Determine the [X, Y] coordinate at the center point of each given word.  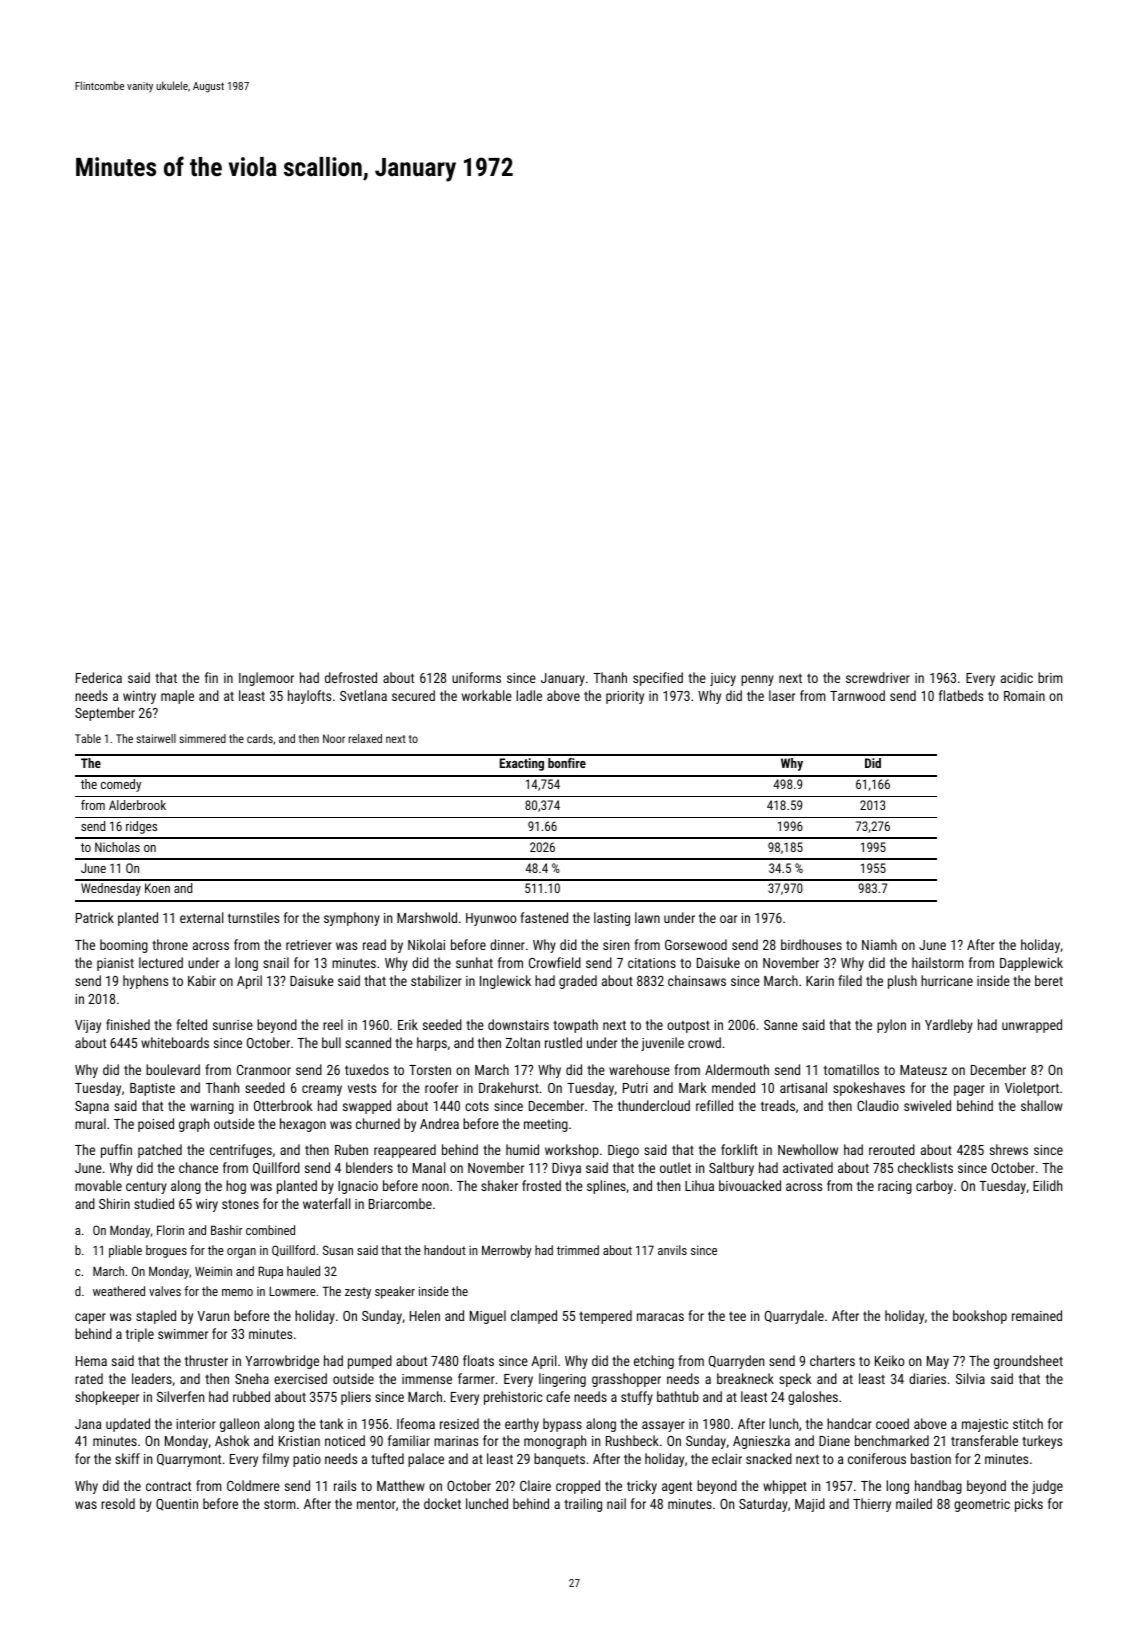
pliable [125, 1251]
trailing [583, 1505]
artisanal [803, 1087]
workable [487, 695]
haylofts [309, 697]
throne [170, 944]
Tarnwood [857, 695]
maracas [660, 1317]
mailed [914, 1503]
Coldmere [253, 1485]
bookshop [980, 1317]
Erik [408, 1024]
